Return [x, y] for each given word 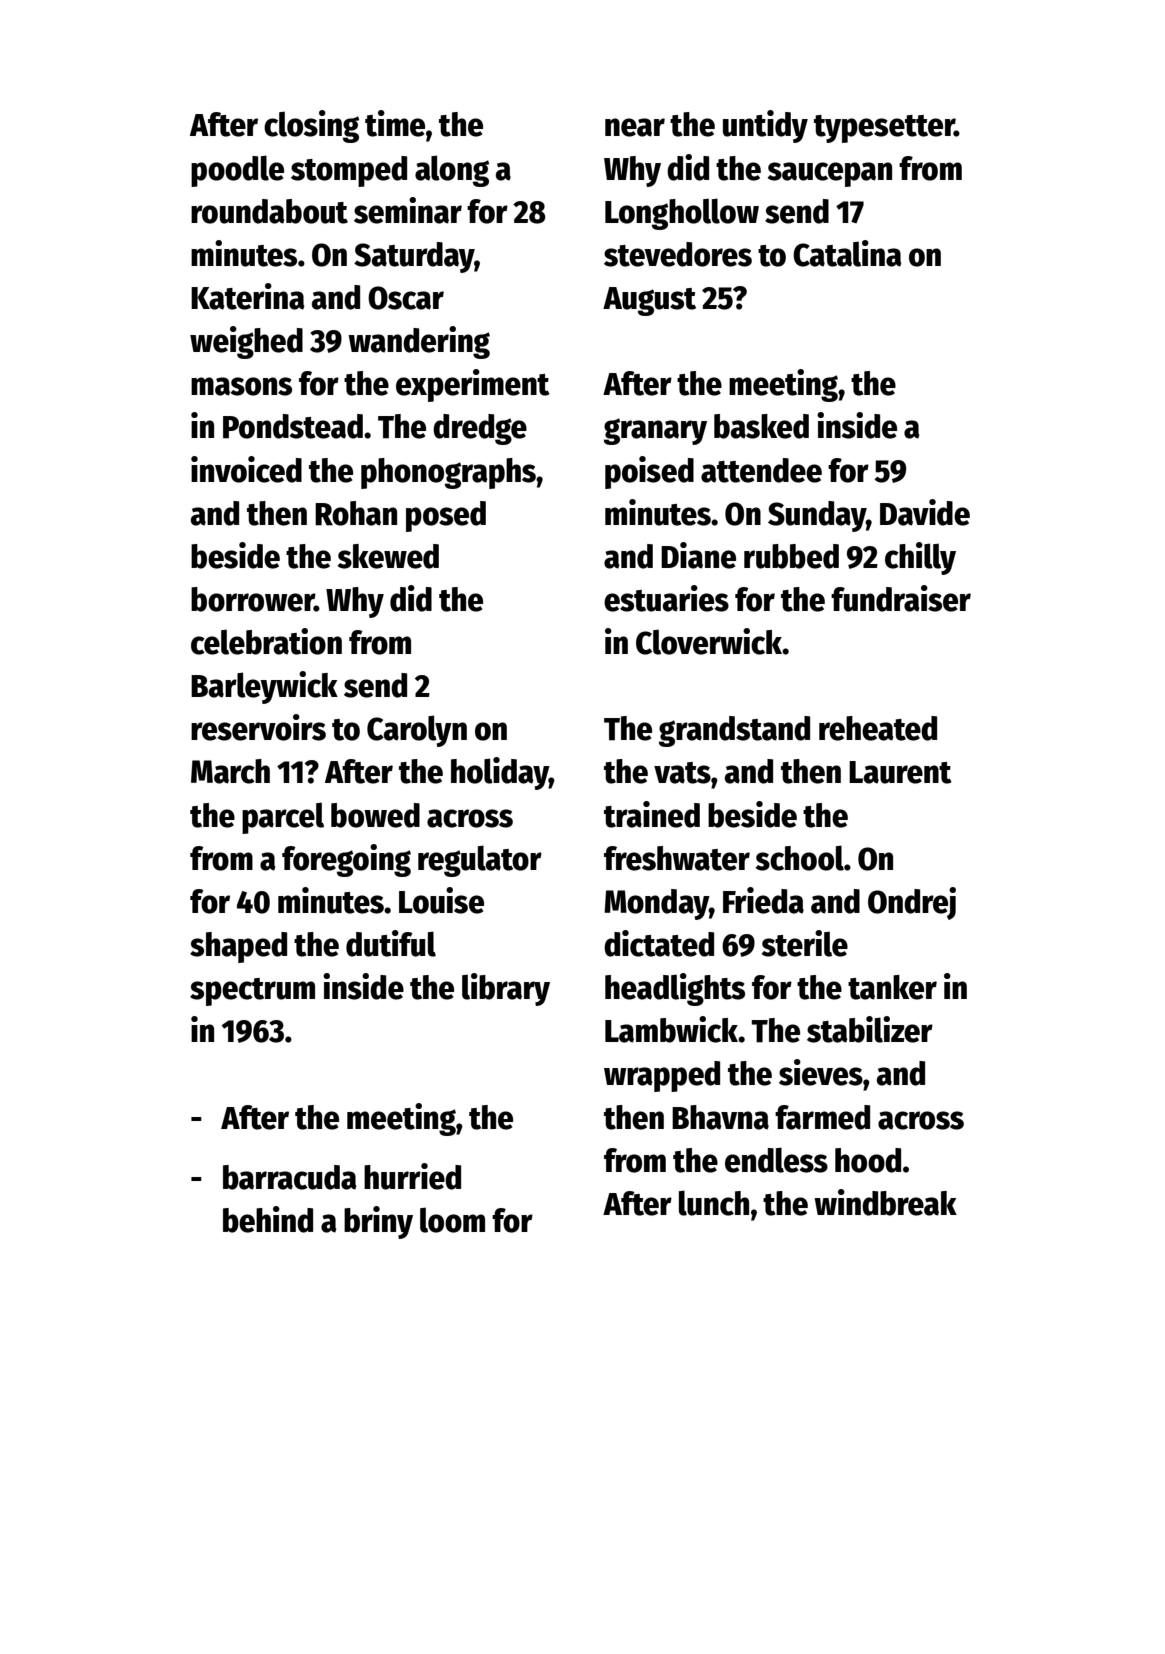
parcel [283, 818]
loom [452, 1220]
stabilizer [870, 1029]
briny [378, 1222]
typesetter [884, 129]
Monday [656, 904]
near [635, 127]
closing [311, 126]
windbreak [885, 1202]
